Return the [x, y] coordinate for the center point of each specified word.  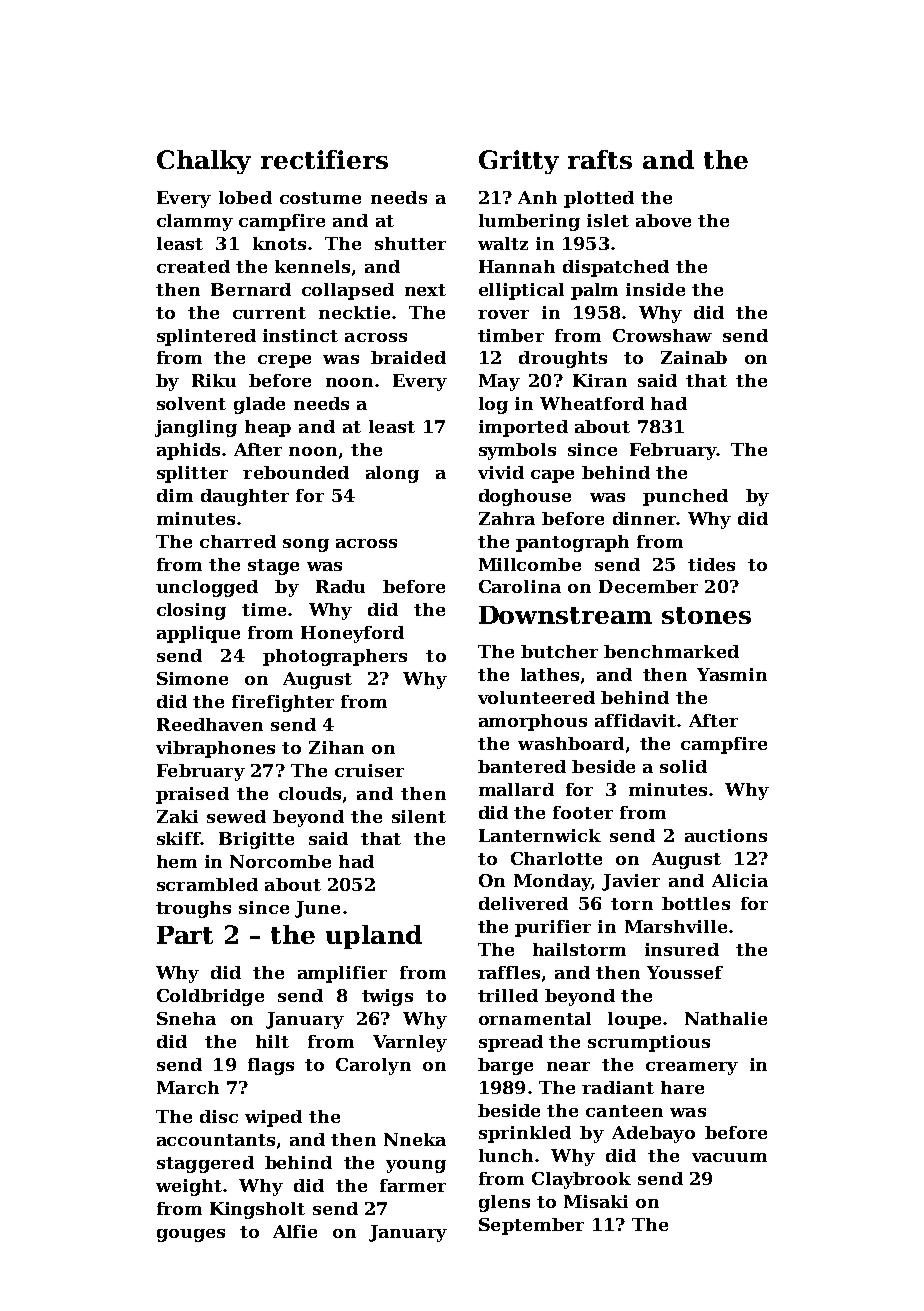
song [306, 545]
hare [682, 1087]
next [425, 290]
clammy [195, 222]
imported [523, 428]
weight [189, 1187]
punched [685, 497]
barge [505, 1066]
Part [185, 935]
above [663, 220]
